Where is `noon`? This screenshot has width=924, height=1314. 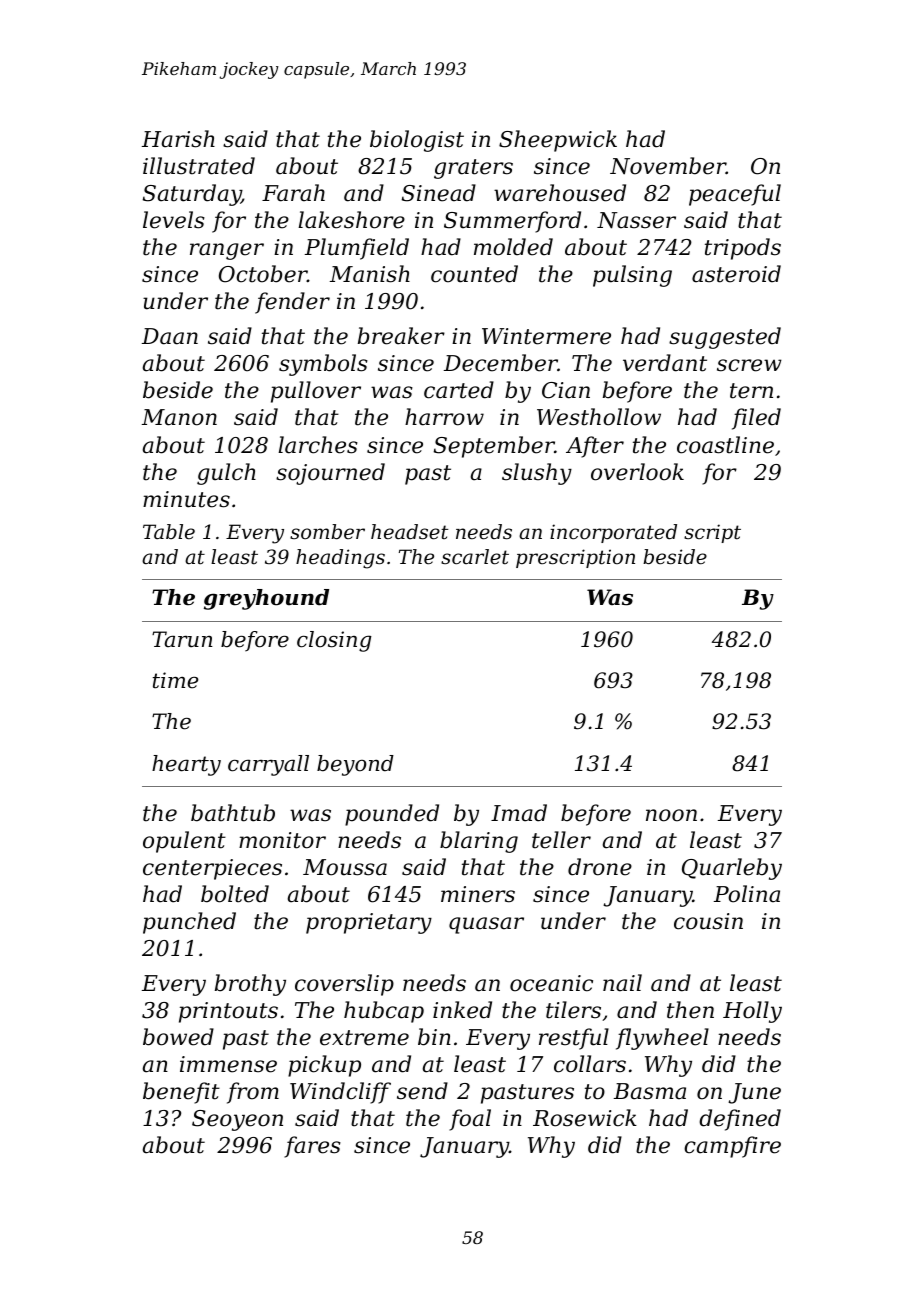 noon is located at coordinates (671, 815).
